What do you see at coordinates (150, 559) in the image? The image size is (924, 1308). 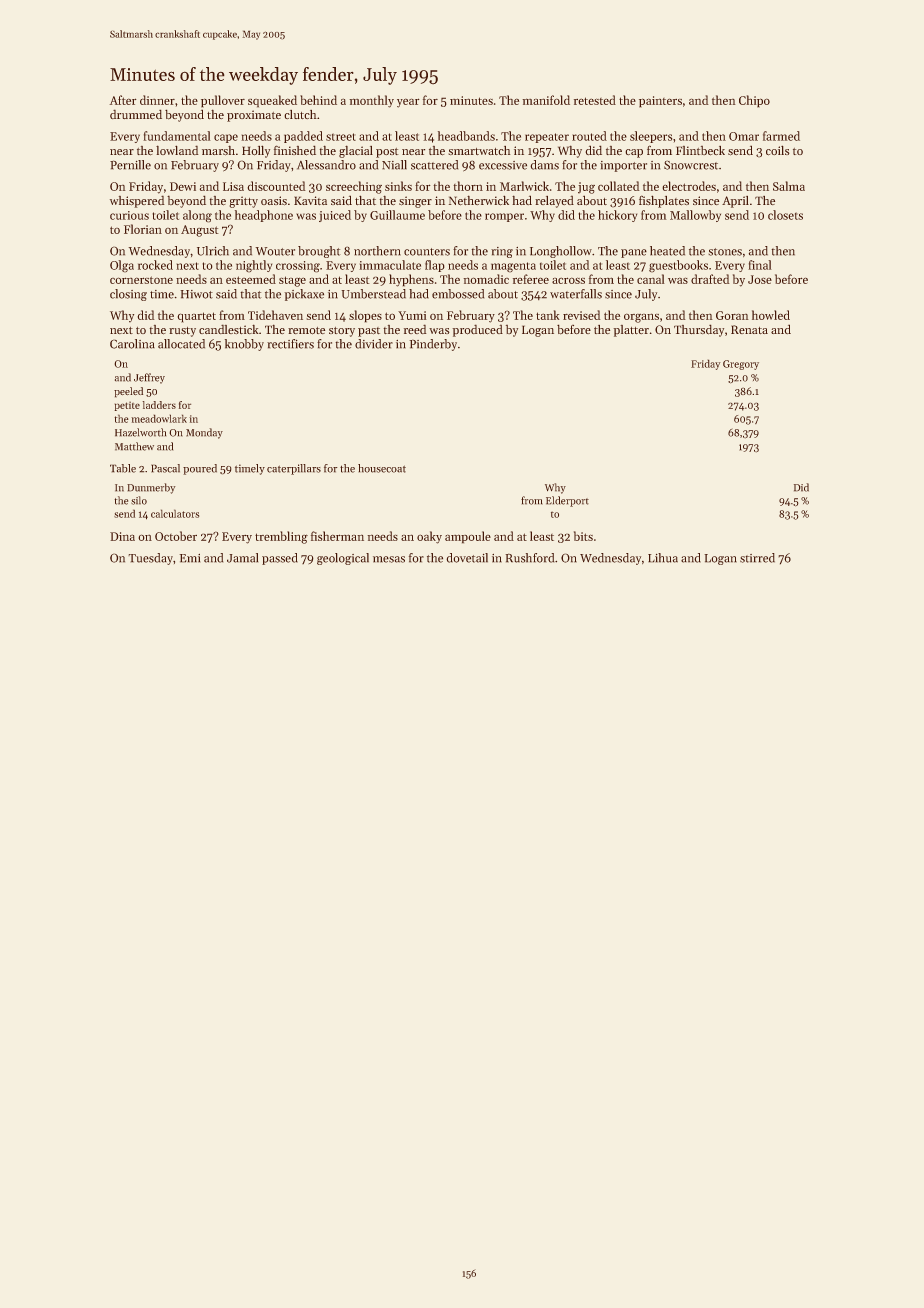 I see `Tuesday` at bounding box center [150, 559].
